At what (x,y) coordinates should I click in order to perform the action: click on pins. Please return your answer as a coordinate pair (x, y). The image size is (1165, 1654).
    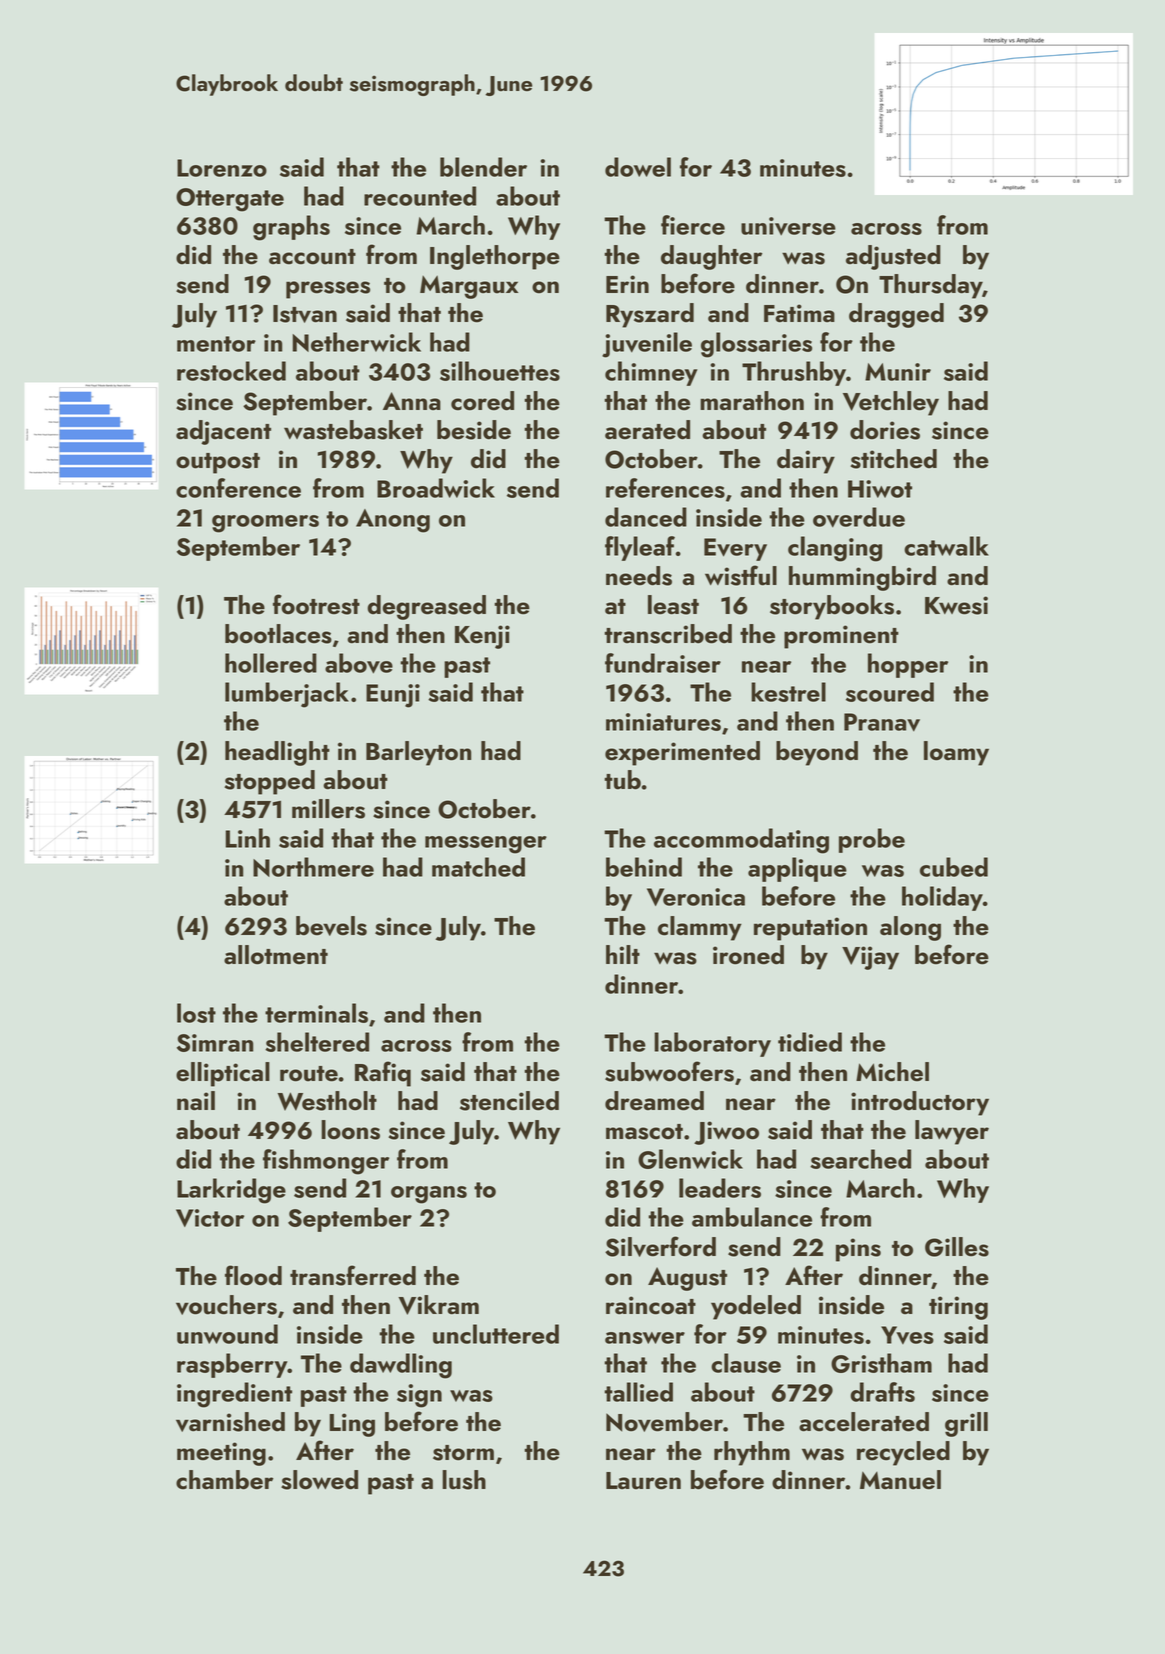
    Looking at the image, I should click on (858, 1250).
